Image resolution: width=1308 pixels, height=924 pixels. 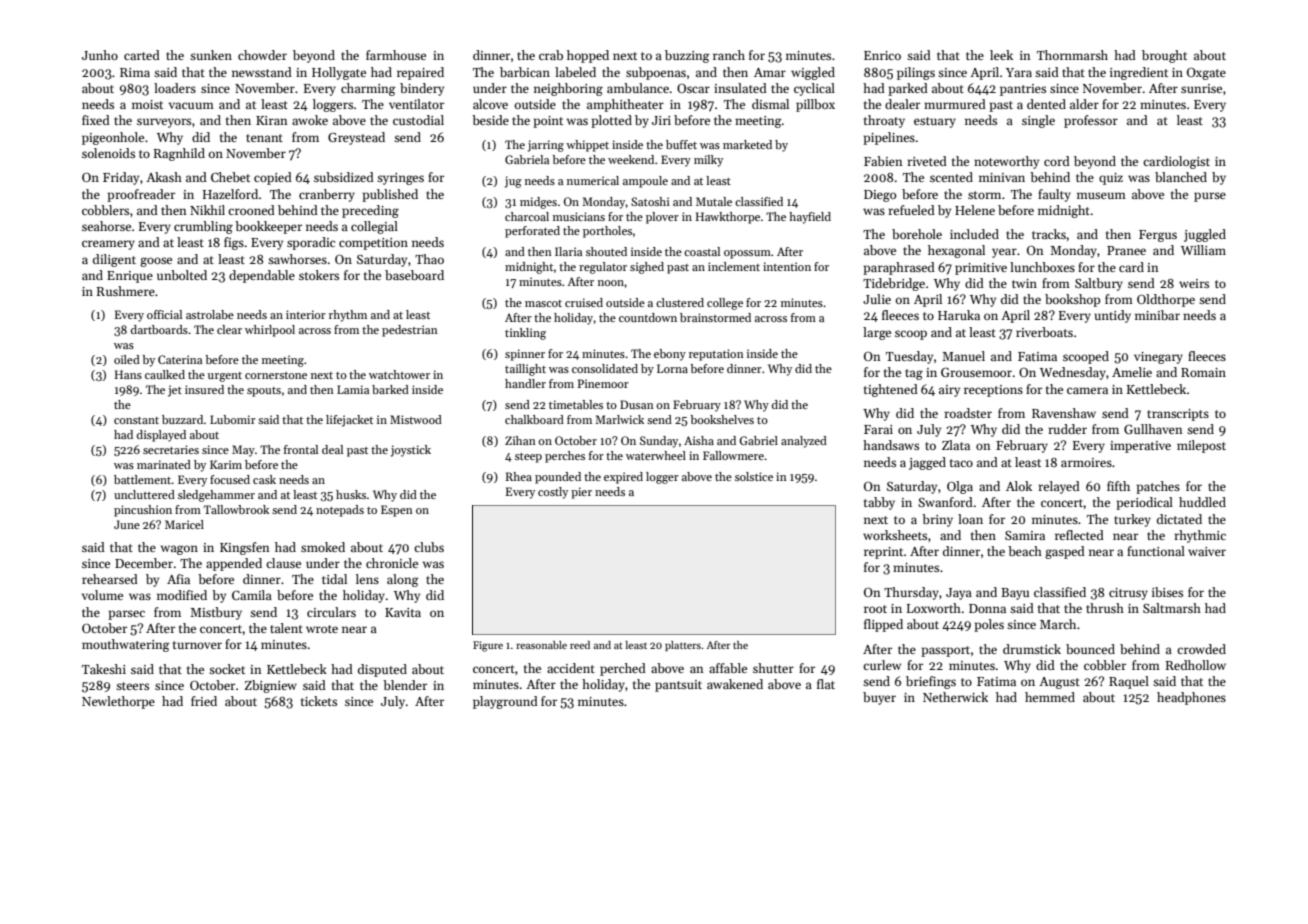 What do you see at coordinates (961, 463) in the screenshot?
I see `taco` at bounding box center [961, 463].
